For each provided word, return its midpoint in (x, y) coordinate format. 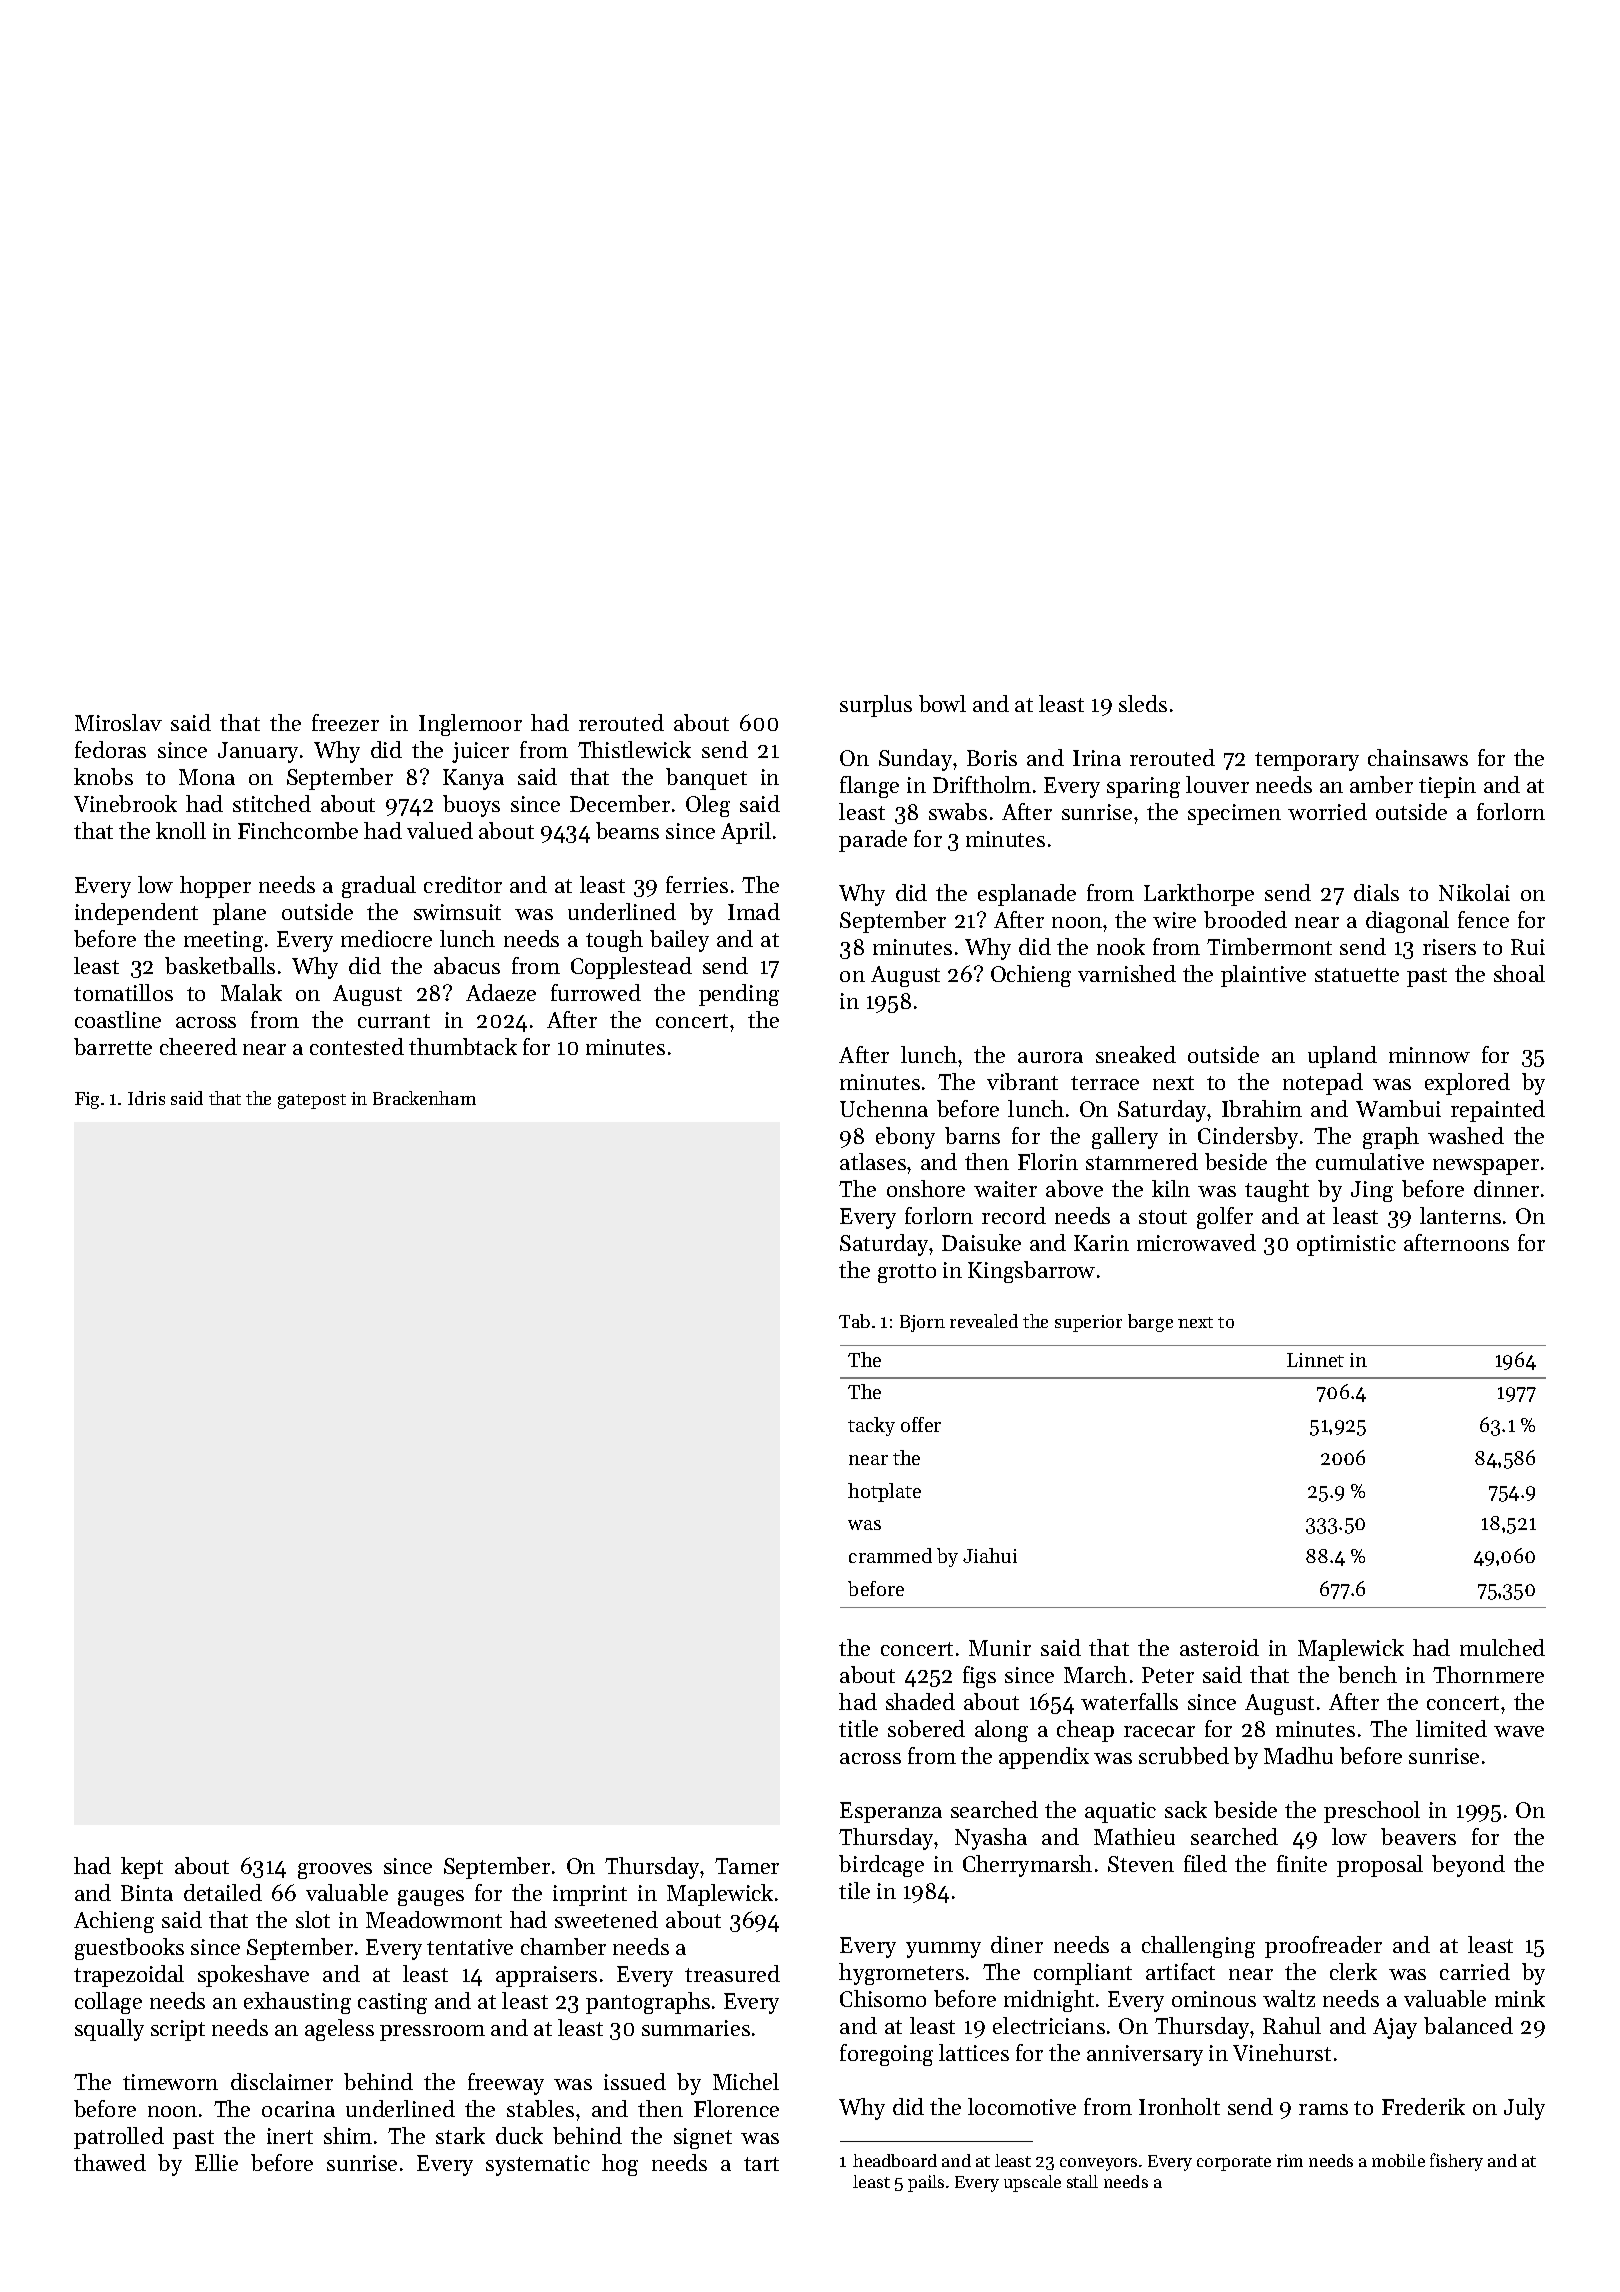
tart (761, 2164)
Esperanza (891, 1812)
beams (627, 830)
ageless (339, 2030)
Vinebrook (125, 803)
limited (1451, 1728)
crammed (890, 1555)
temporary (1307, 761)
